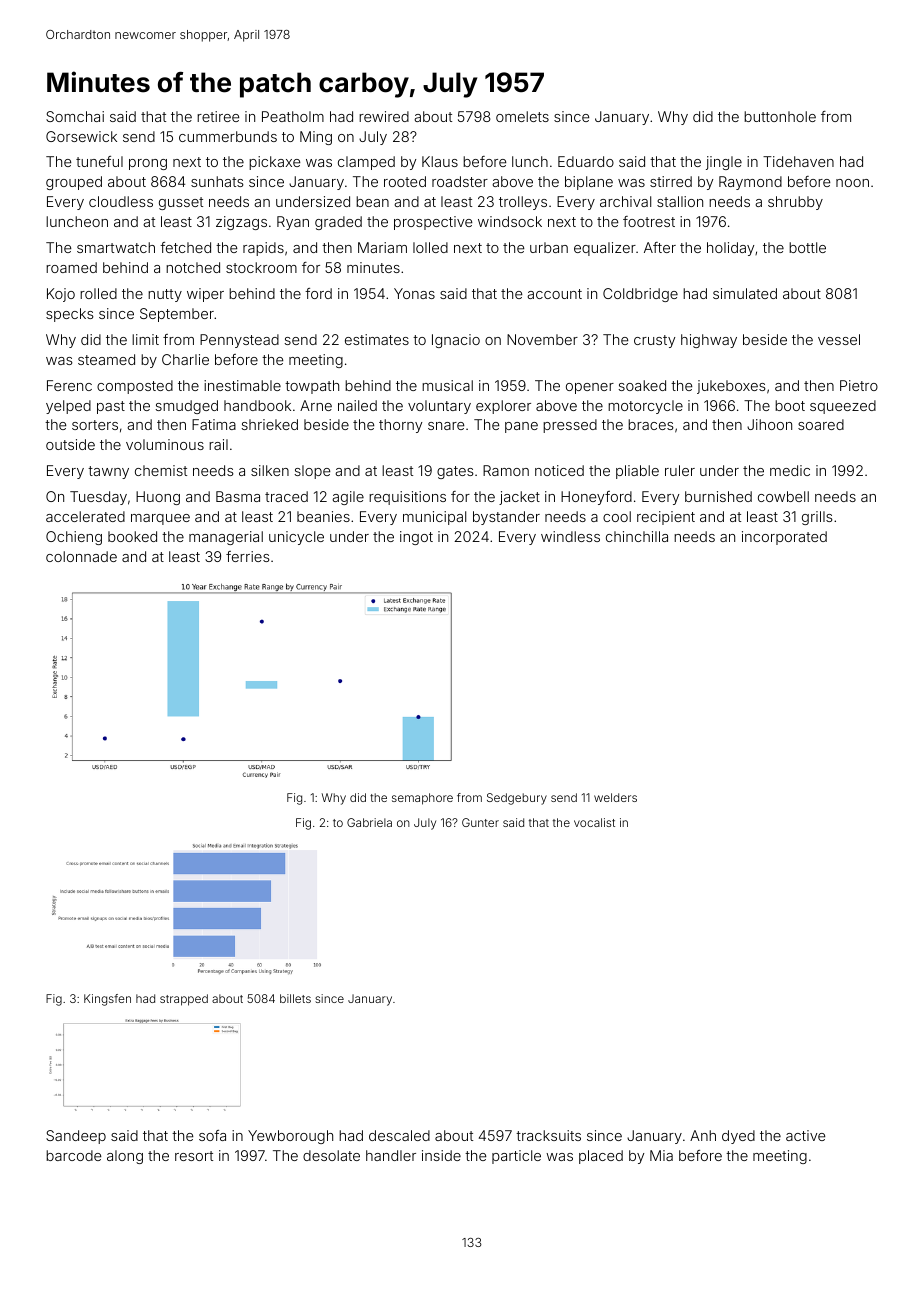  What do you see at coordinates (805, 1135) in the screenshot?
I see `active` at bounding box center [805, 1135].
